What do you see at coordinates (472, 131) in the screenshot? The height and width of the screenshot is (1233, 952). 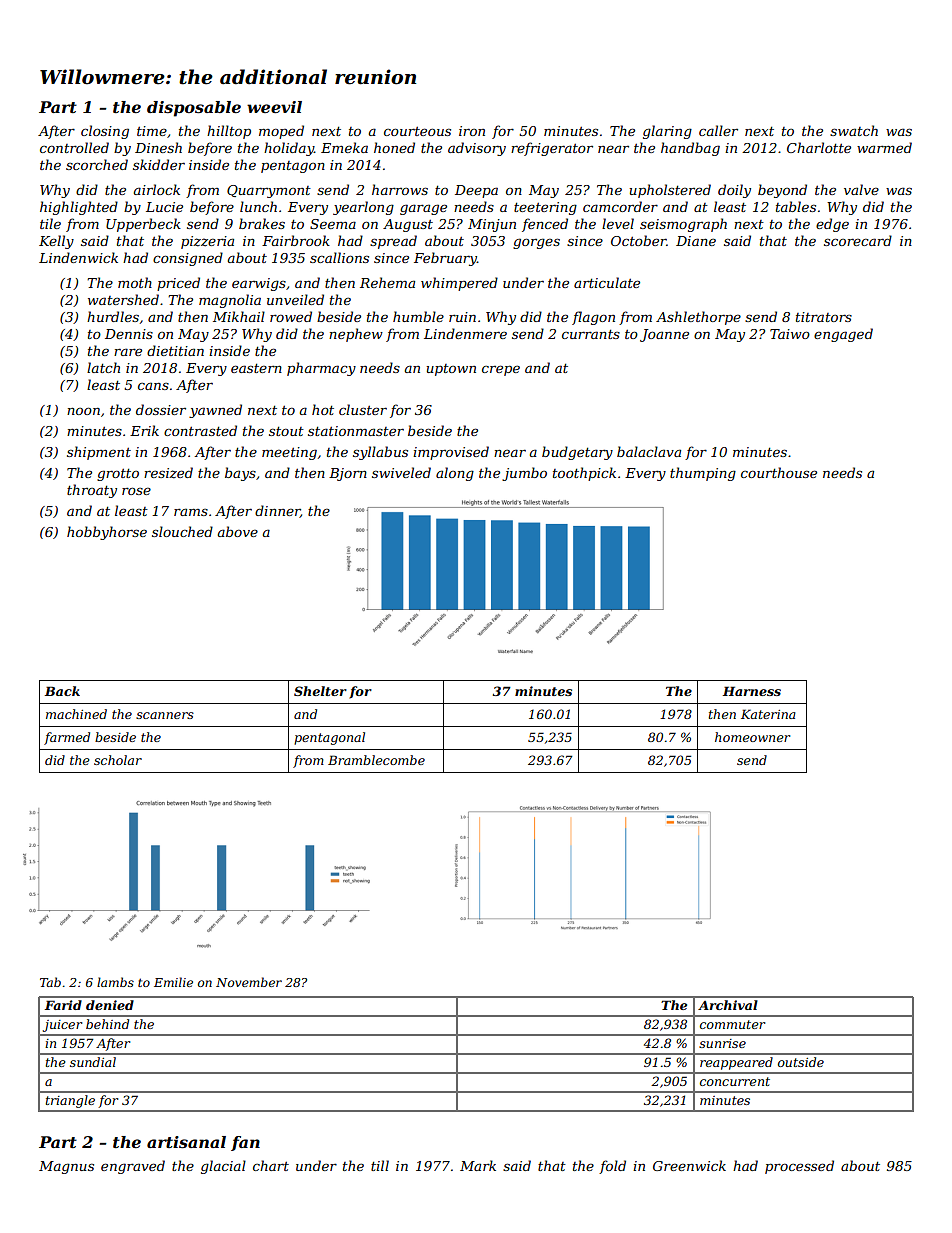 I see `iron` at bounding box center [472, 131].
